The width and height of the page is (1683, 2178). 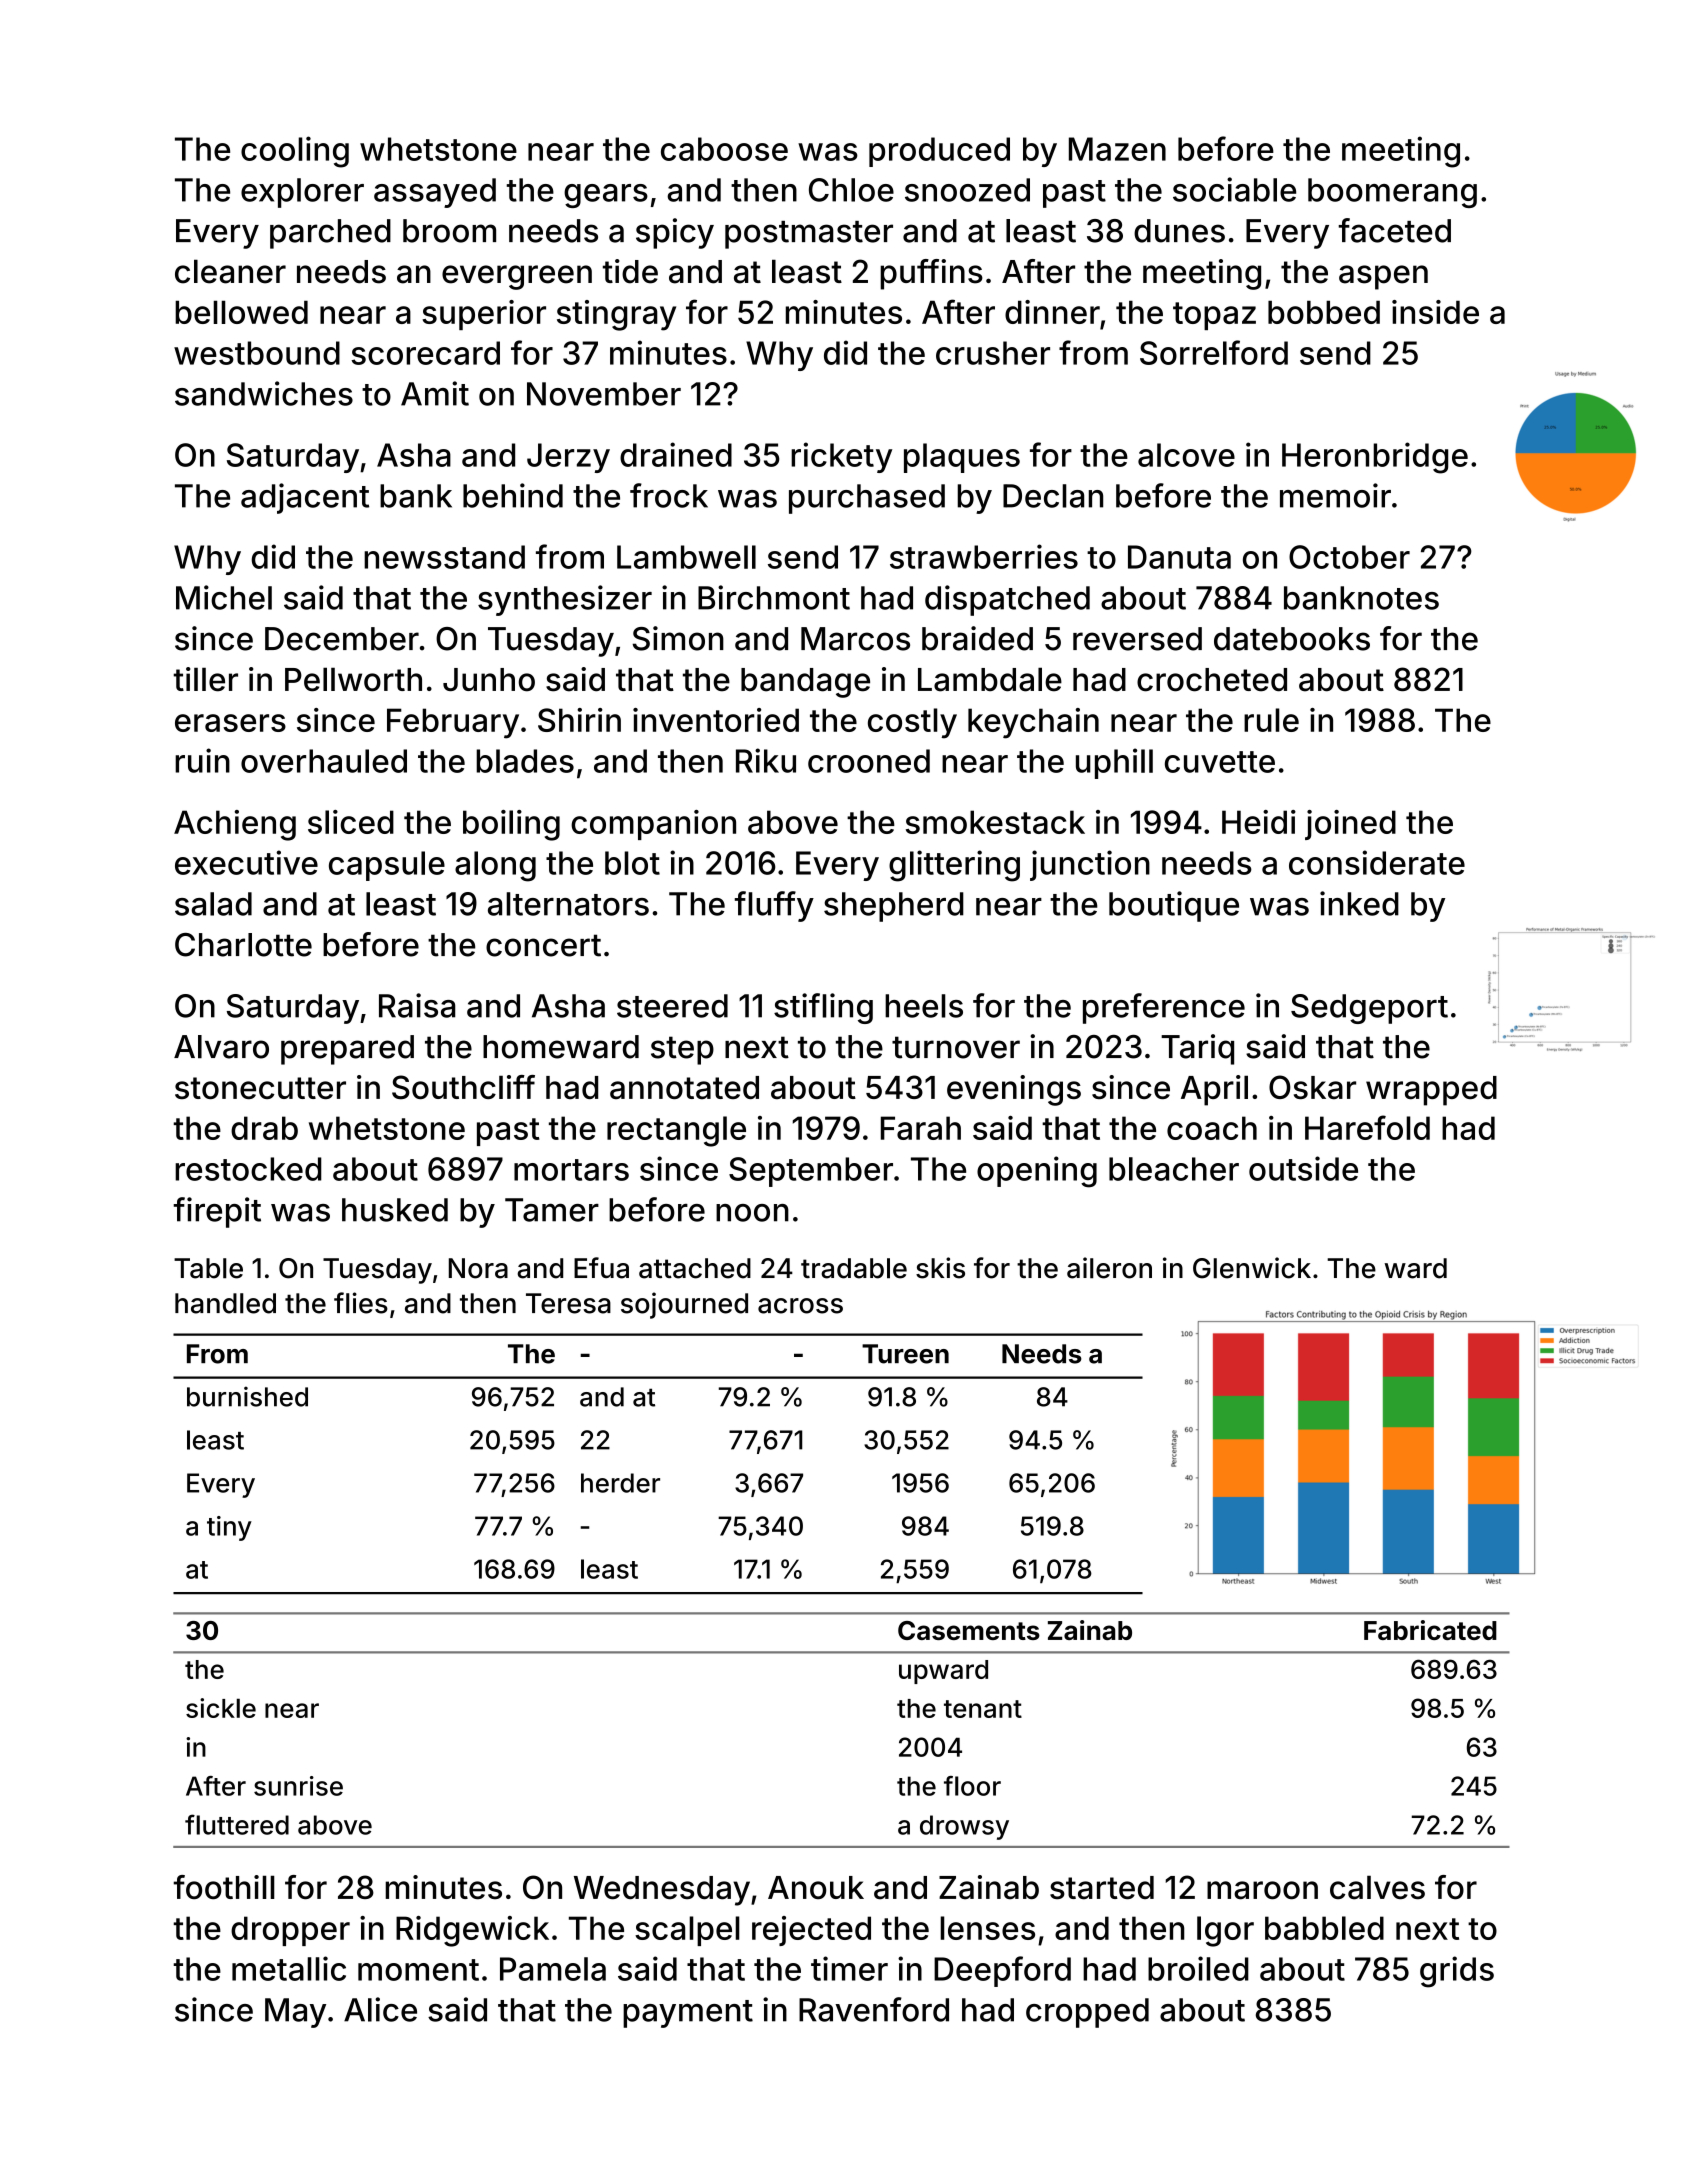 I want to click on Pellworth, so click(x=353, y=679).
